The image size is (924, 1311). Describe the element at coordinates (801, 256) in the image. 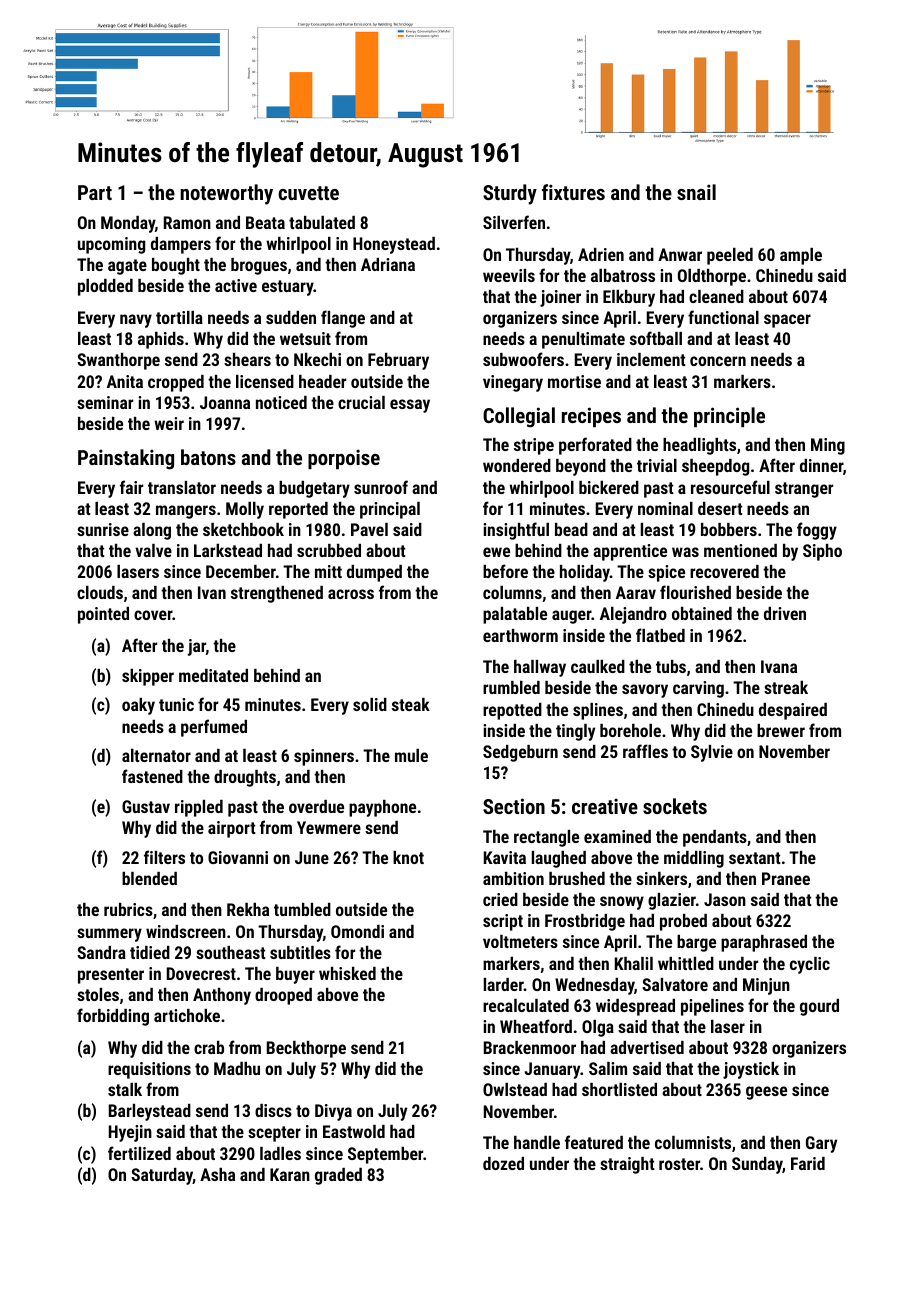

I see `ample` at that location.
